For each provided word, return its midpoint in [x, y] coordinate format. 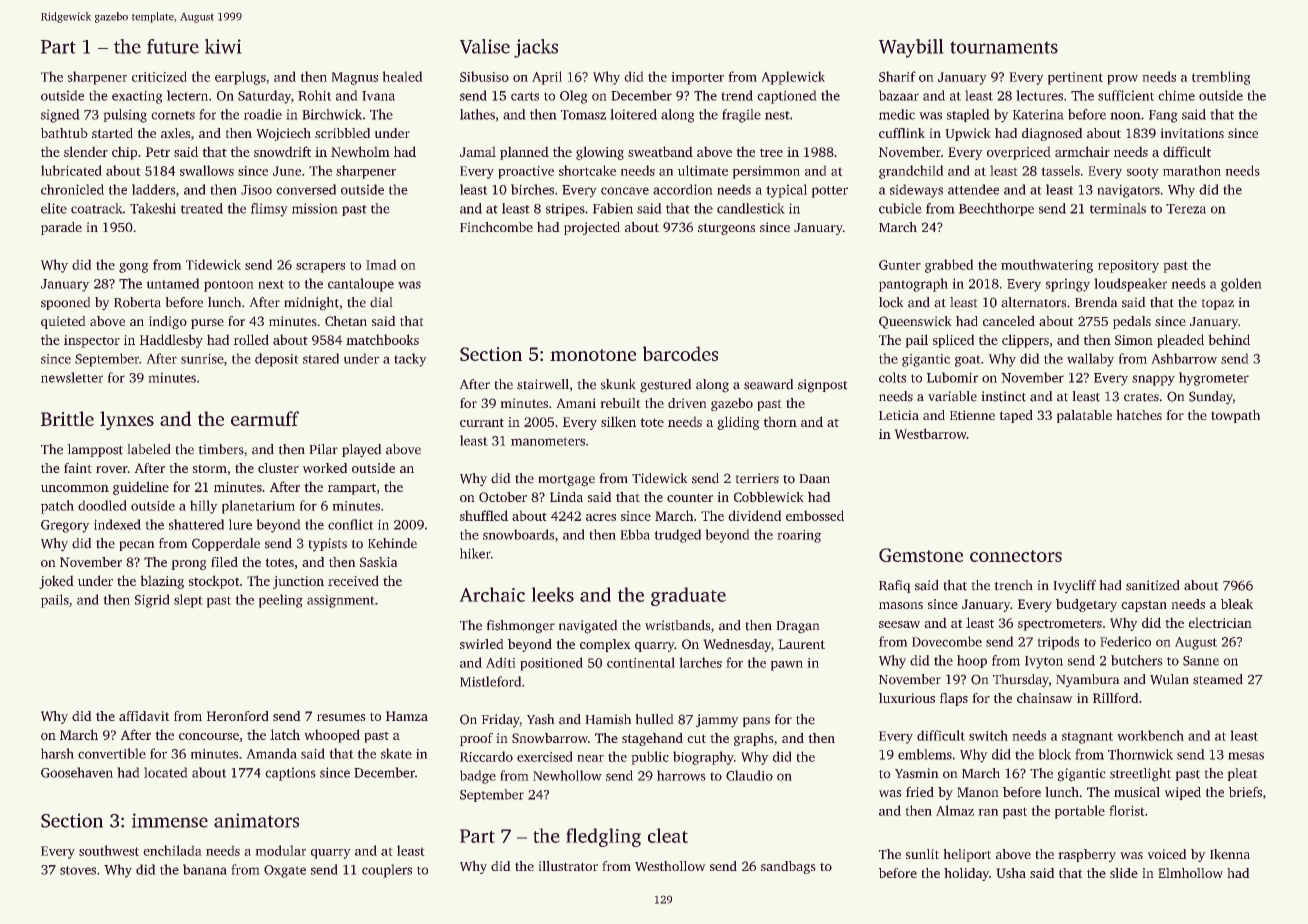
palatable [1084, 416]
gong [133, 268]
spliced [953, 341]
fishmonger [521, 627]
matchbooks [382, 339]
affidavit [144, 716]
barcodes [680, 353]
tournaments [1004, 48]
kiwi [223, 46]
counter [690, 498]
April [547, 78]
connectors [1016, 556]
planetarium [258, 507]
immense [170, 820]
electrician [1220, 623]
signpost [822, 386]
